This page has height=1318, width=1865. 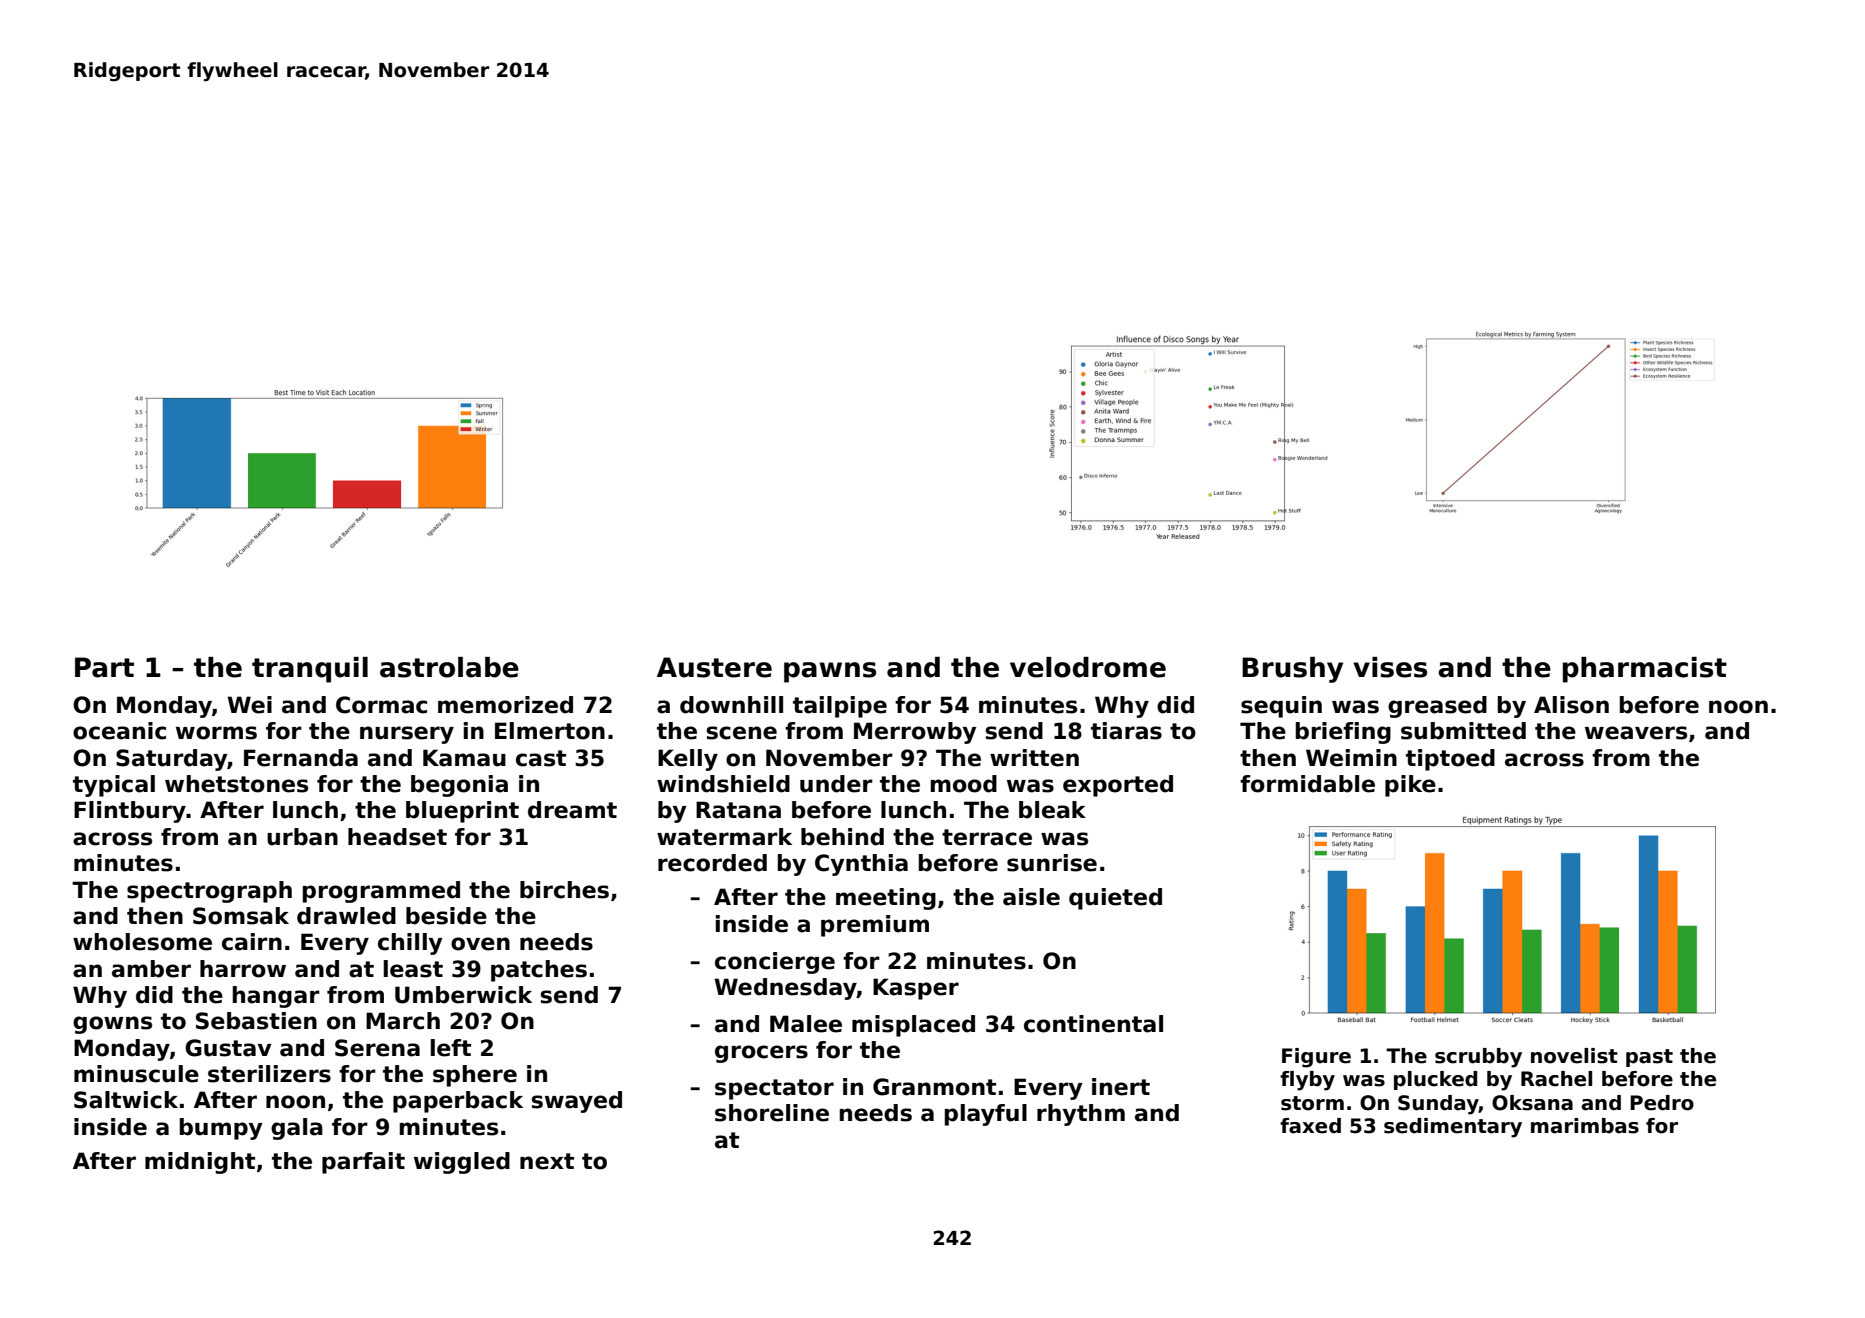 I want to click on premium, so click(x=875, y=926).
